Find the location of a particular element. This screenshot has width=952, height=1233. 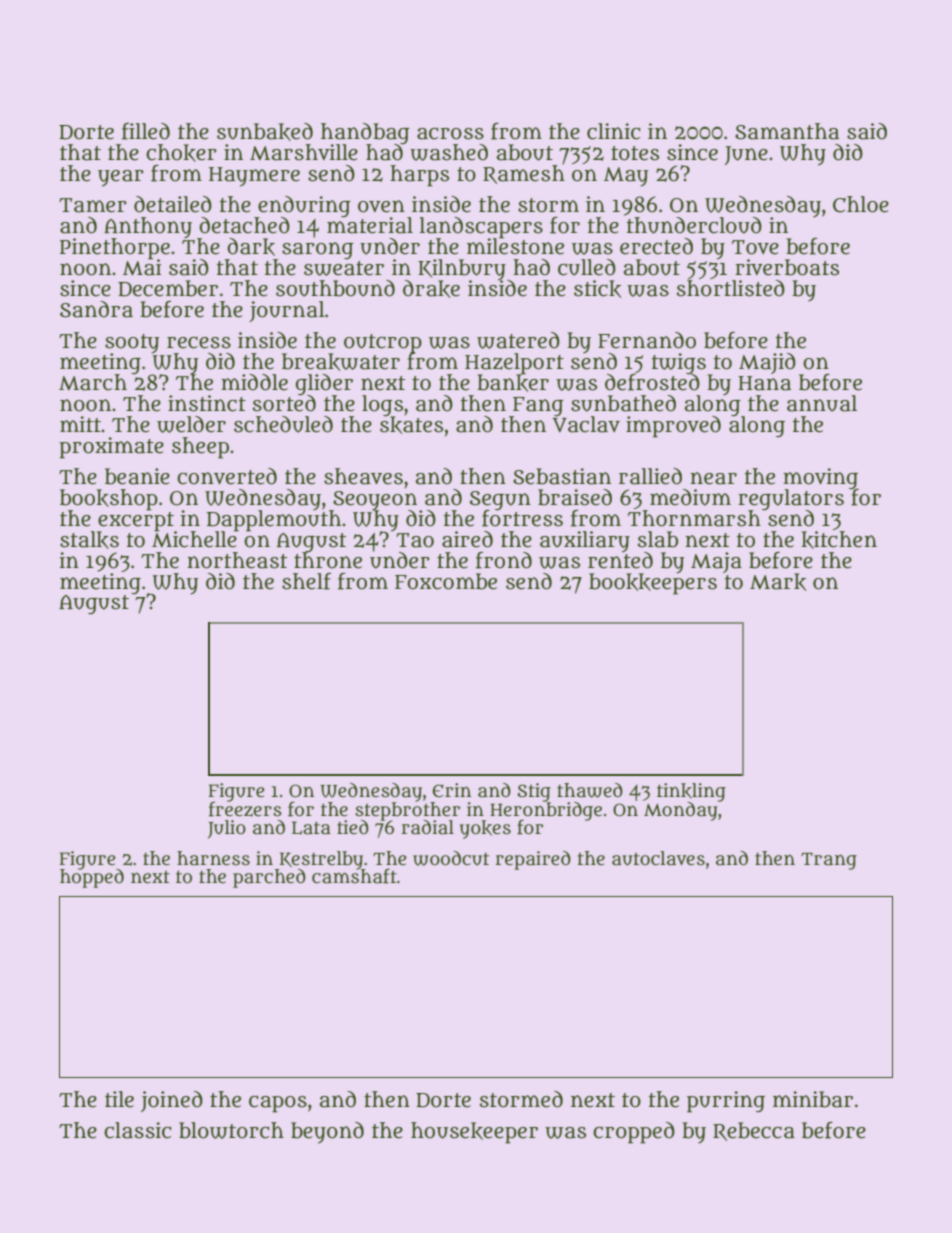

beyond is located at coordinates (327, 1133).
